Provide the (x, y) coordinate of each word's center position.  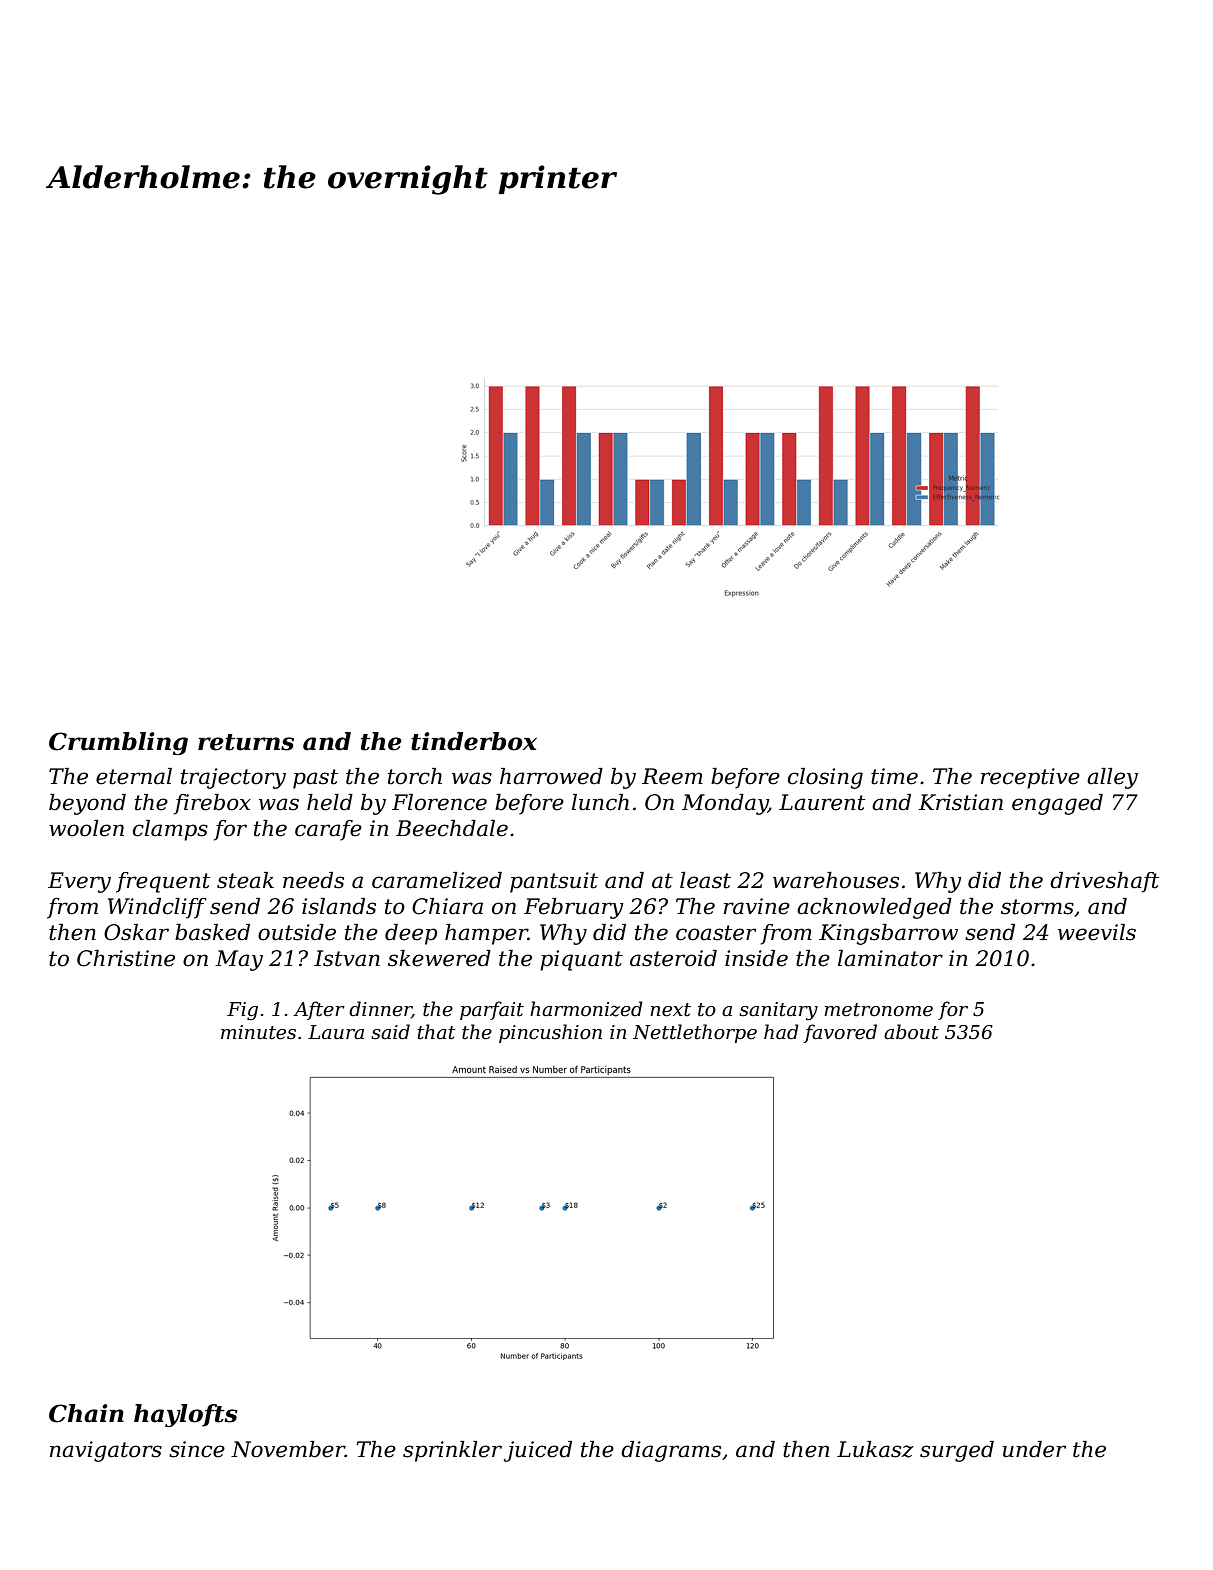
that (437, 1032)
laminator (890, 958)
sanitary (778, 1011)
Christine (126, 958)
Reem (672, 776)
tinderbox (474, 741)
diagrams (671, 1451)
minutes (258, 1032)
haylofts (186, 1415)
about (911, 1032)
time (894, 776)
